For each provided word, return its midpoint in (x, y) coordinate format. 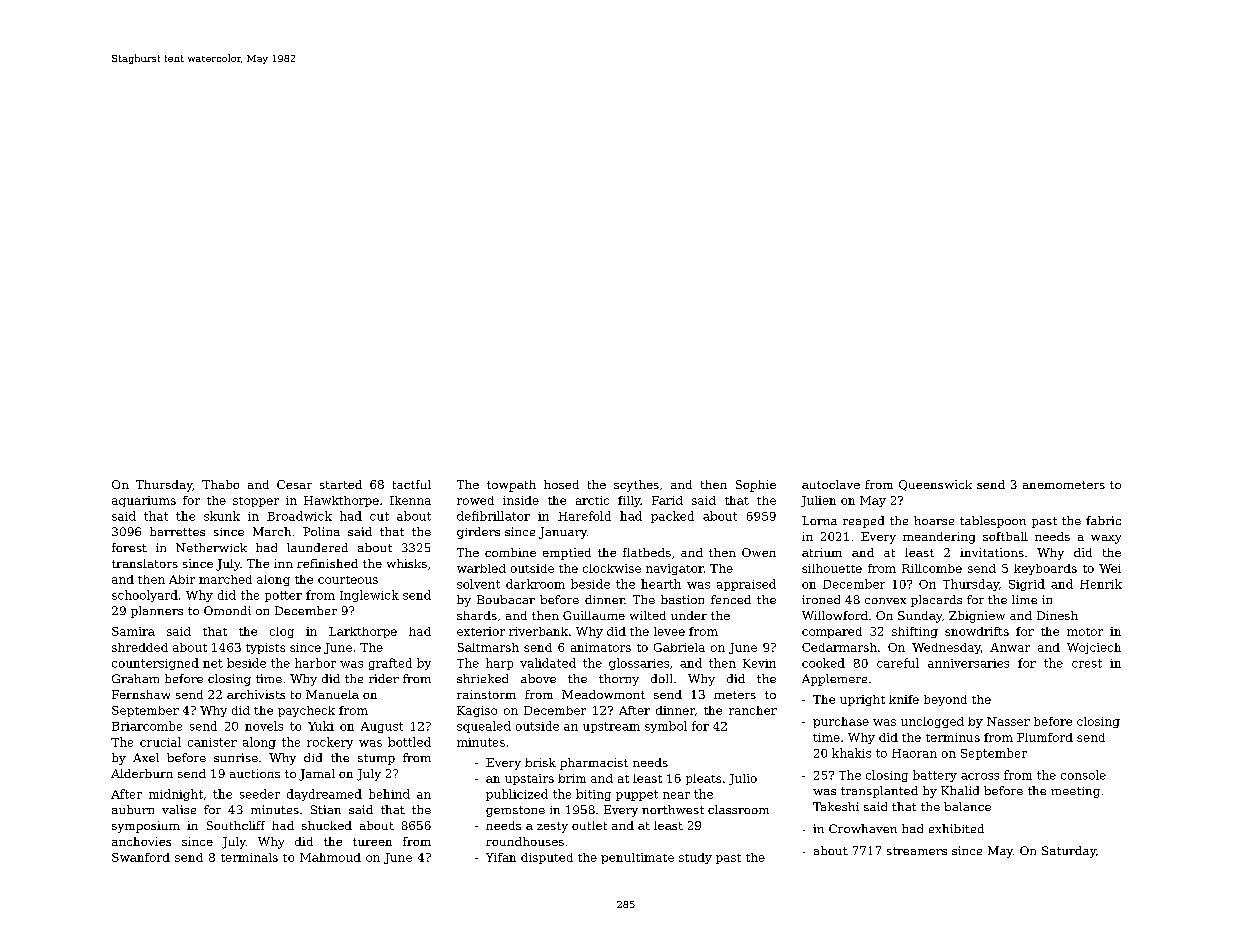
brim (572, 778)
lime (1024, 599)
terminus (953, 737)
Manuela (332, 694)
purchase (841, 722)
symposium (146, 827)
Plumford (1045, 737)
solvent (478, 584)
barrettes (177, 531)
